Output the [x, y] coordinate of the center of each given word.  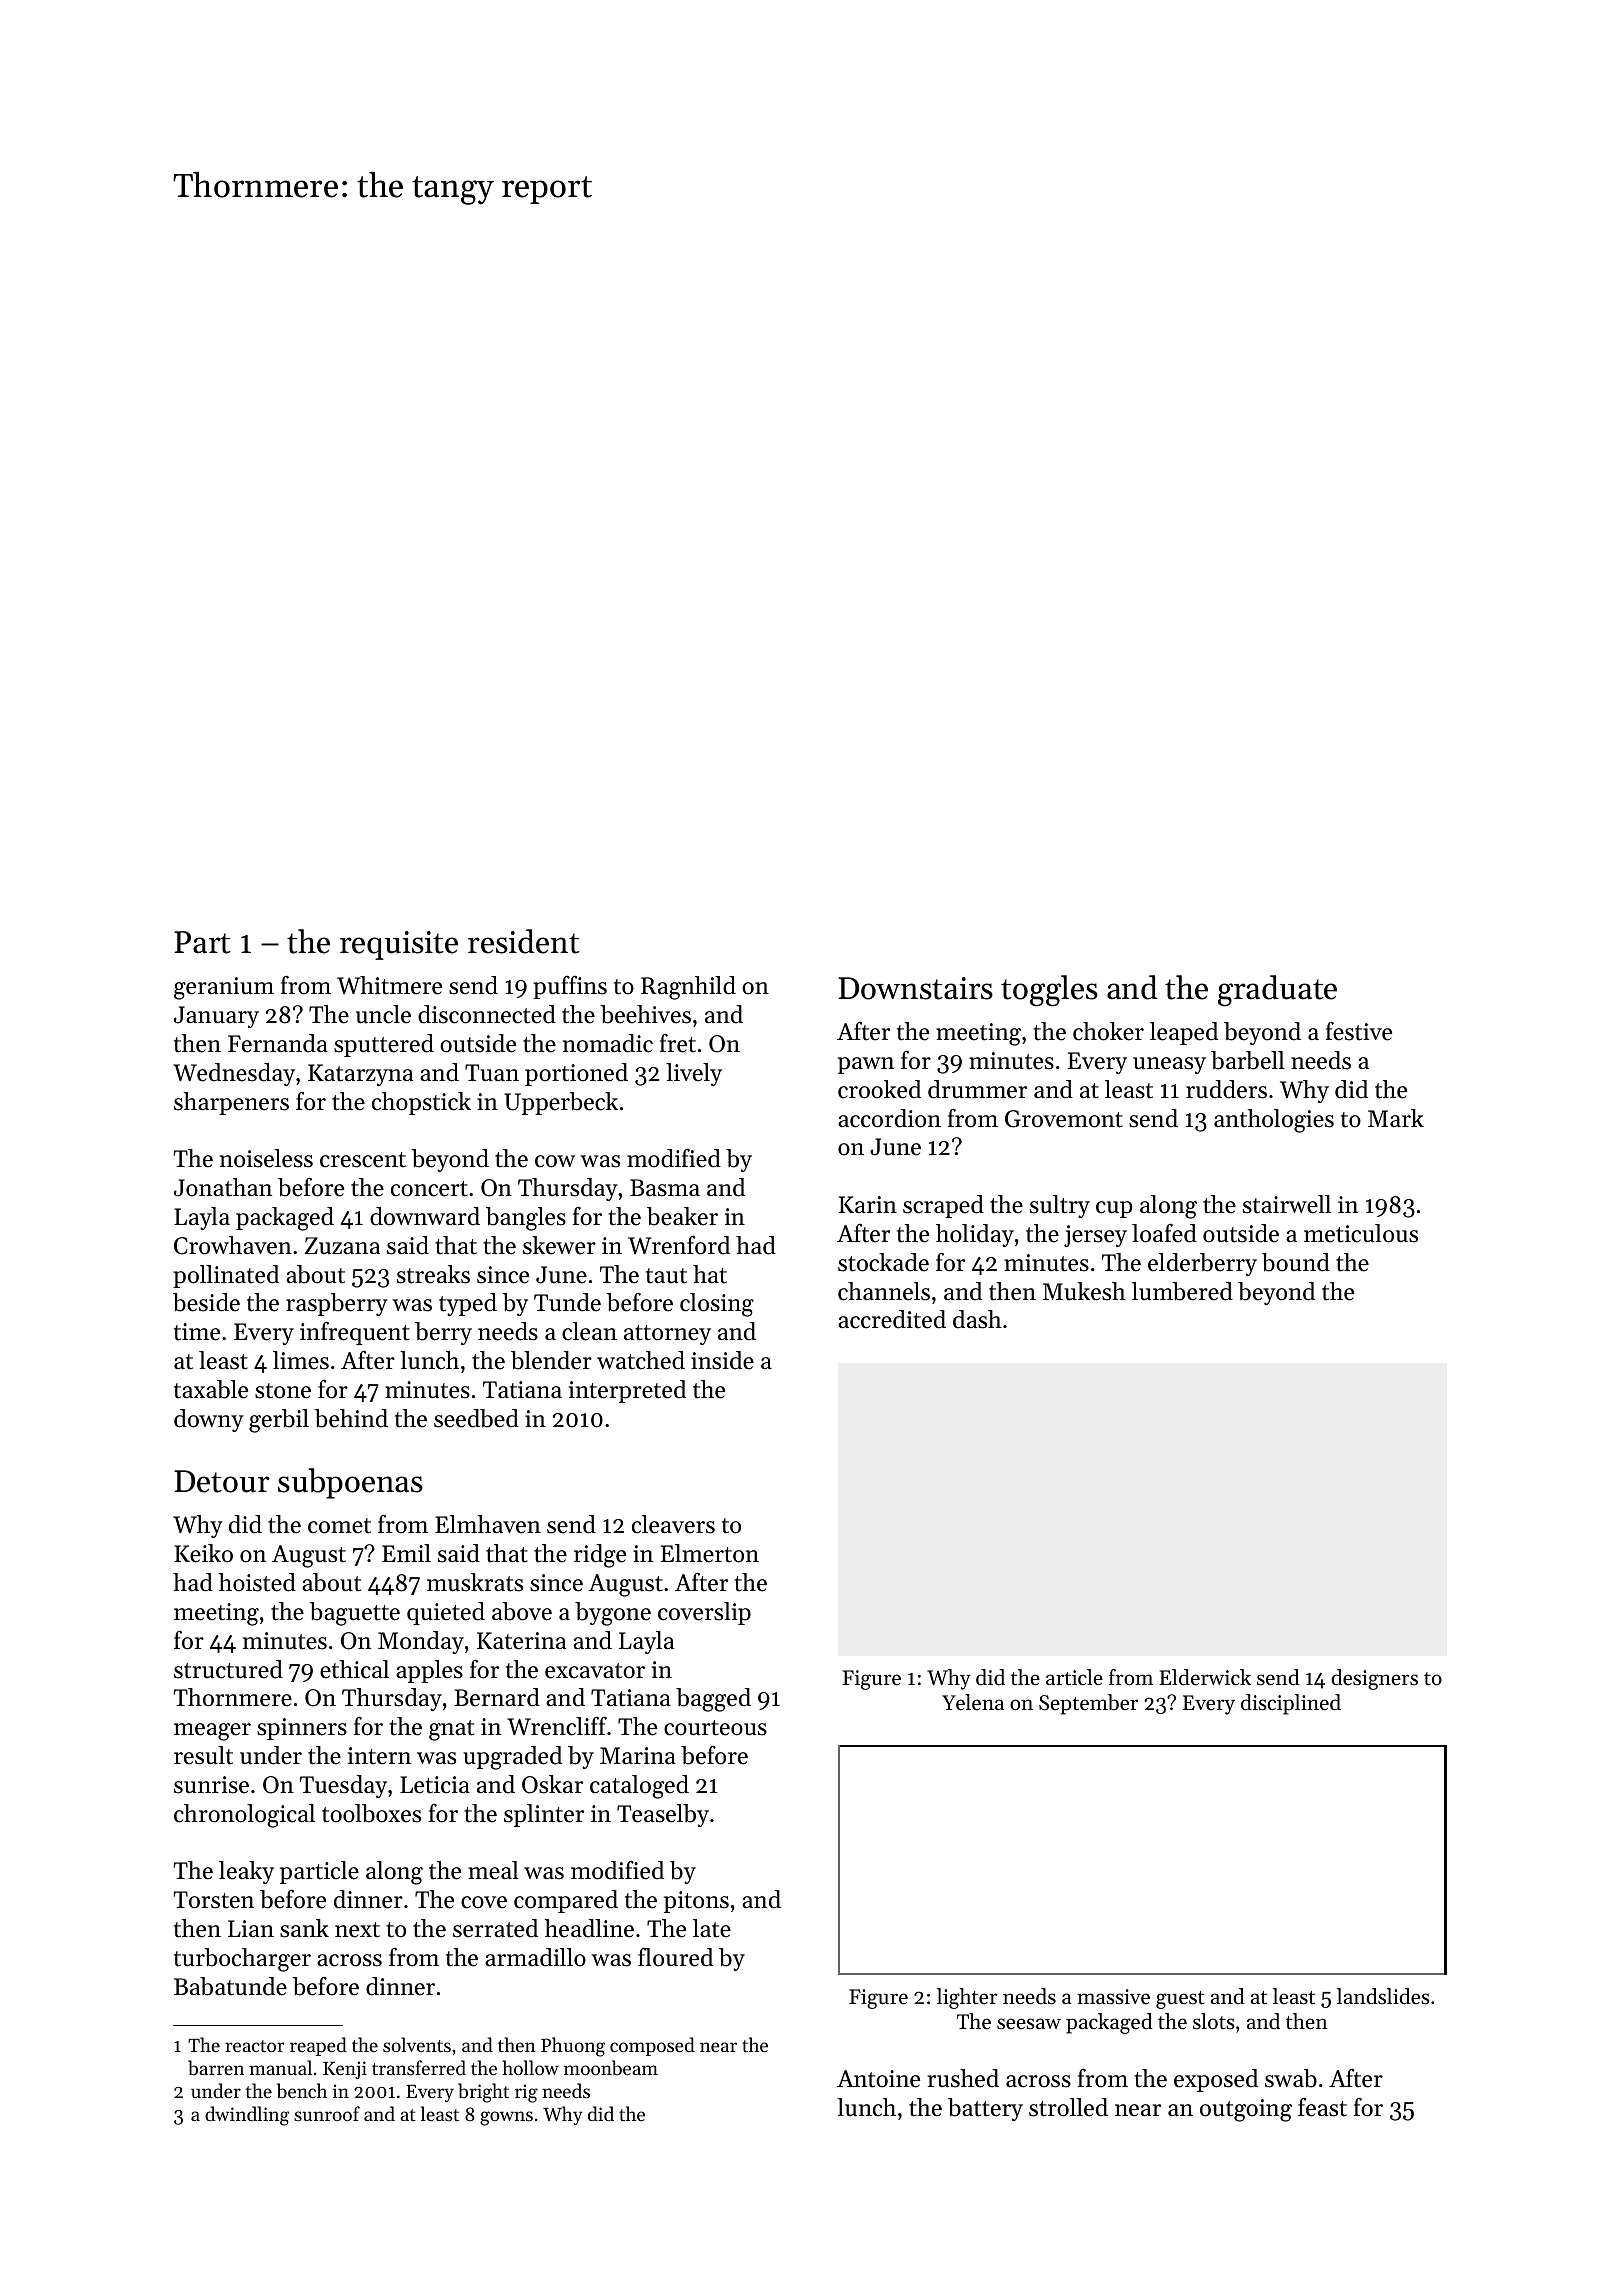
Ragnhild [688, 988]
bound [1296, 1262]
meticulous [1361, 1233]
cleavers [673, 1524]
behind [351, 1418]
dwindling [247, 2116]
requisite [399, 945]
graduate [1277, 991]
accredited [892, 1319]
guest [1180, 2000]
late [712, 1928]
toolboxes [371, 1813]
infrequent [355, 1333]
